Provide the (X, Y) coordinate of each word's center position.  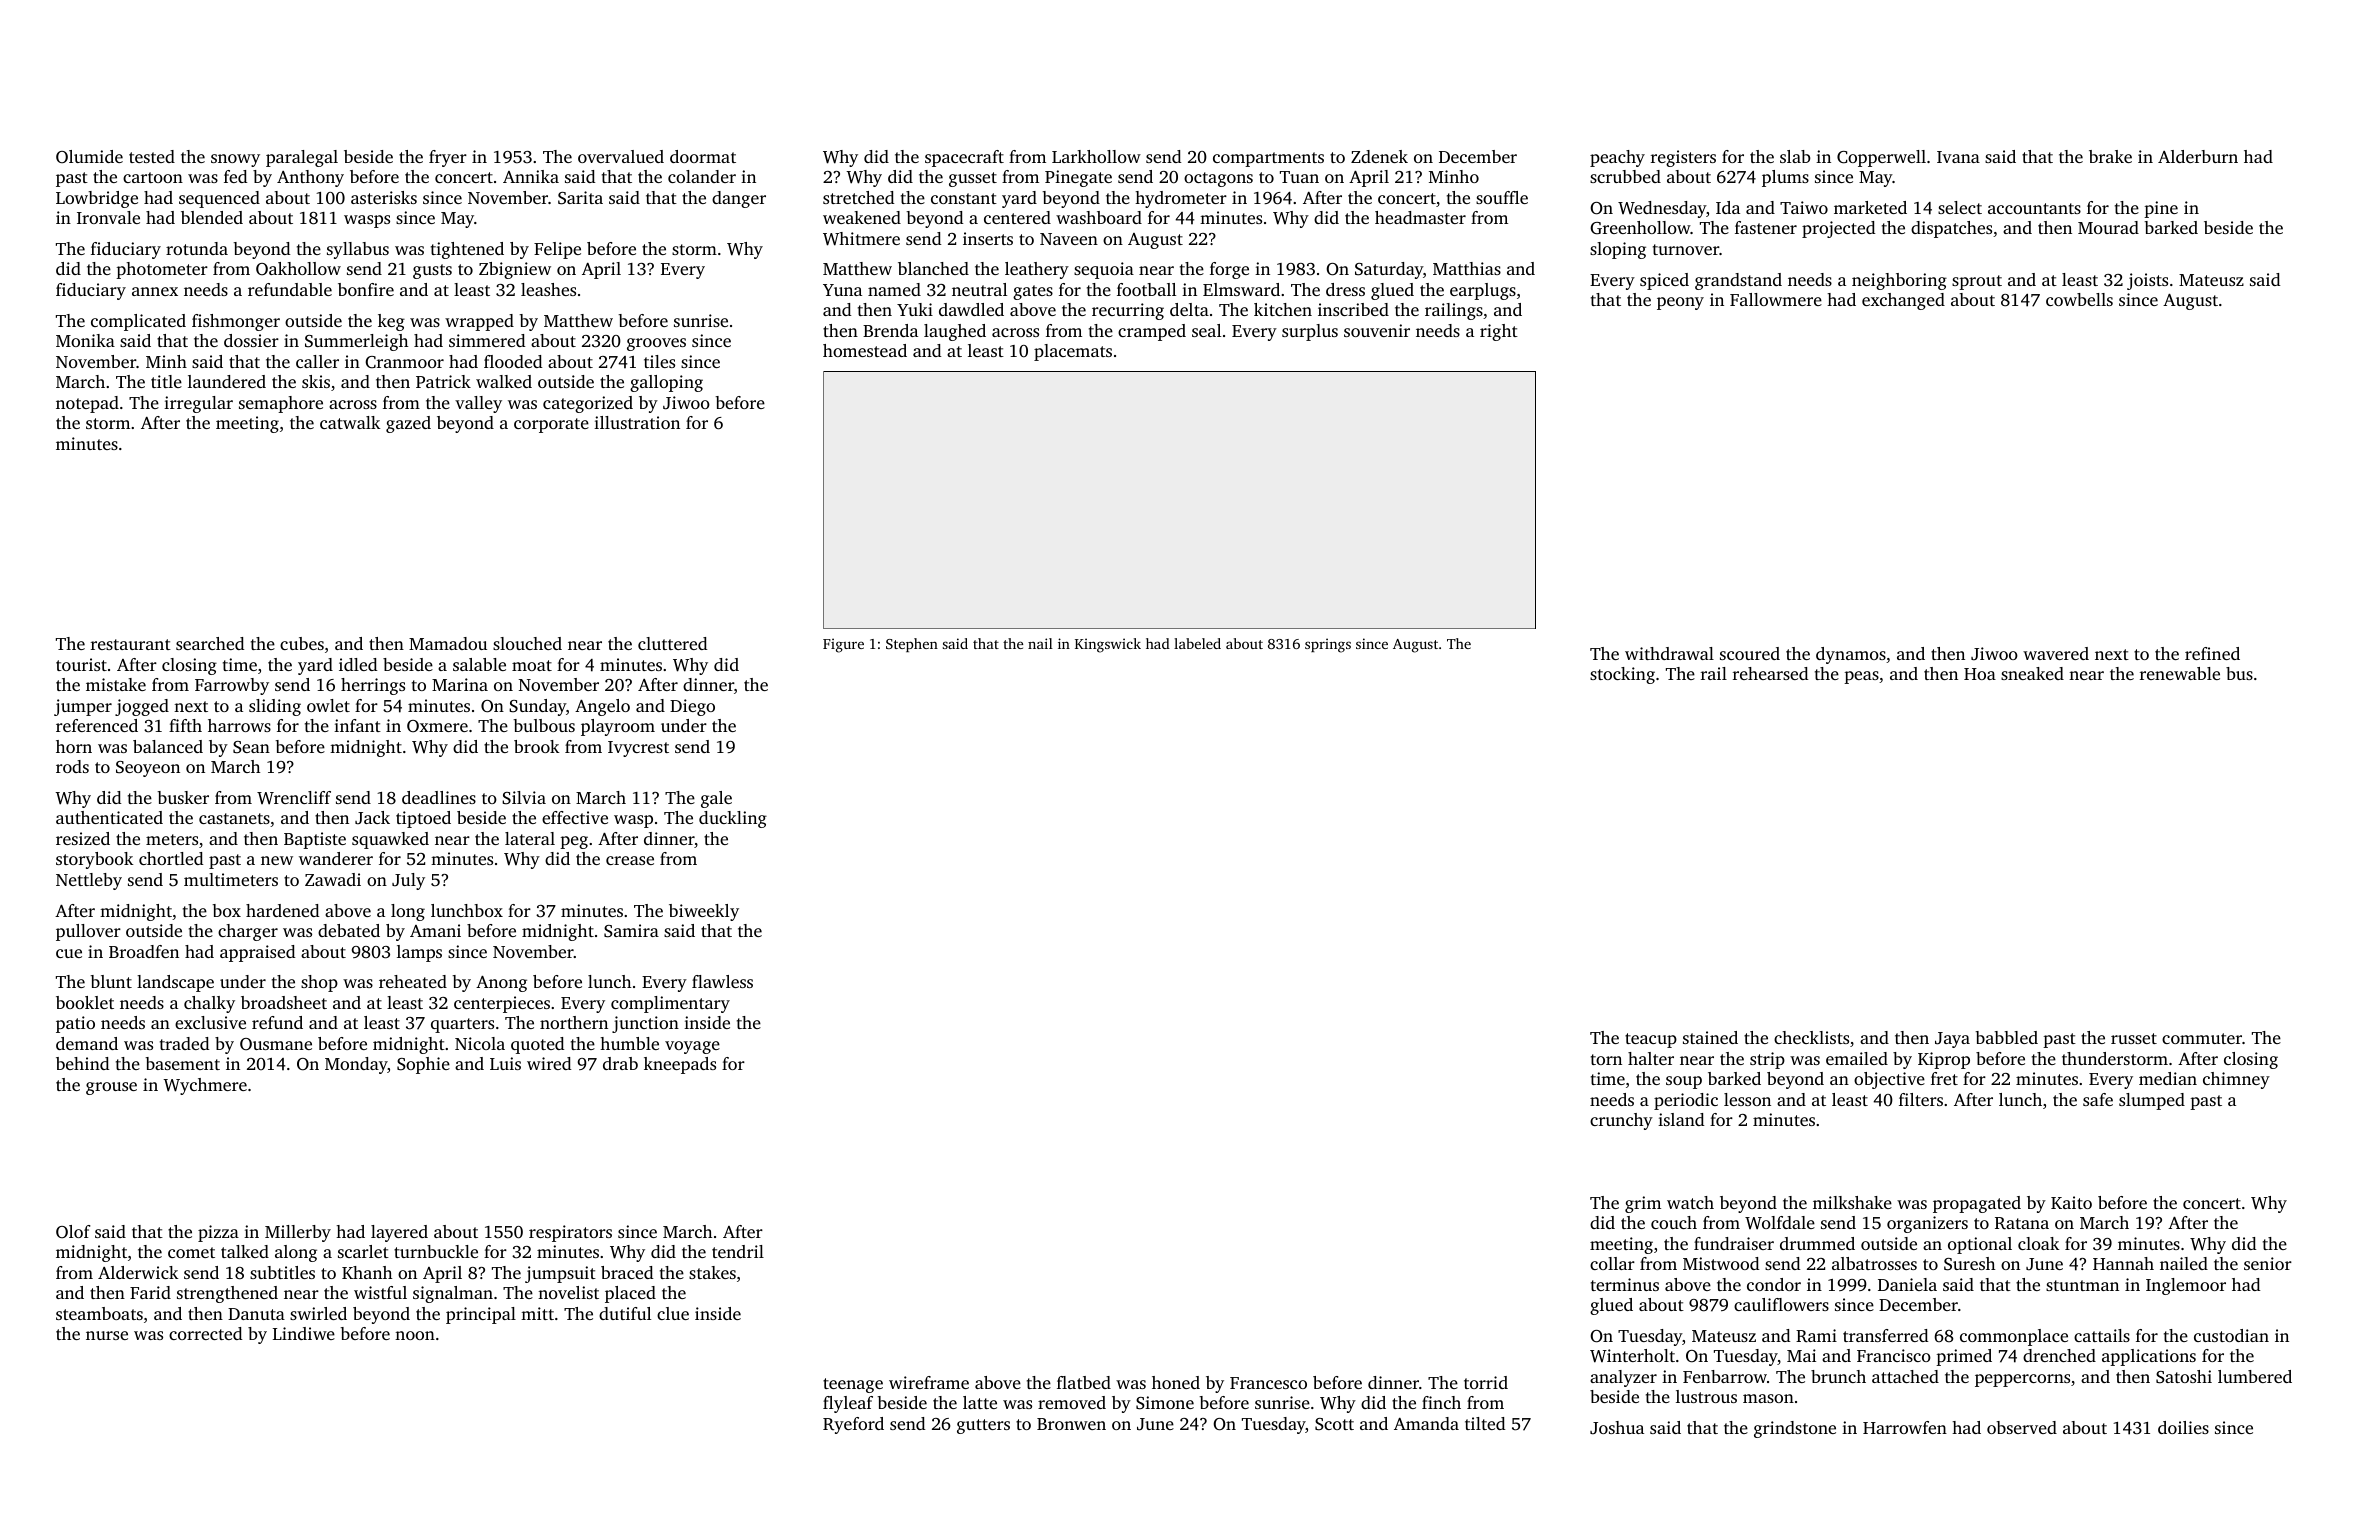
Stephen (912, 645)
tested (152, 156)
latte (980, 1402)
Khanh (367, 1272)
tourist (81, 664)
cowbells (2079, 299)
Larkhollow (1096, 156)
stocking (1622, 675)
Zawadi (333, 879)
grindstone (1795, 1429)
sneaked (2032, 673)
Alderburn (2198, 156)
